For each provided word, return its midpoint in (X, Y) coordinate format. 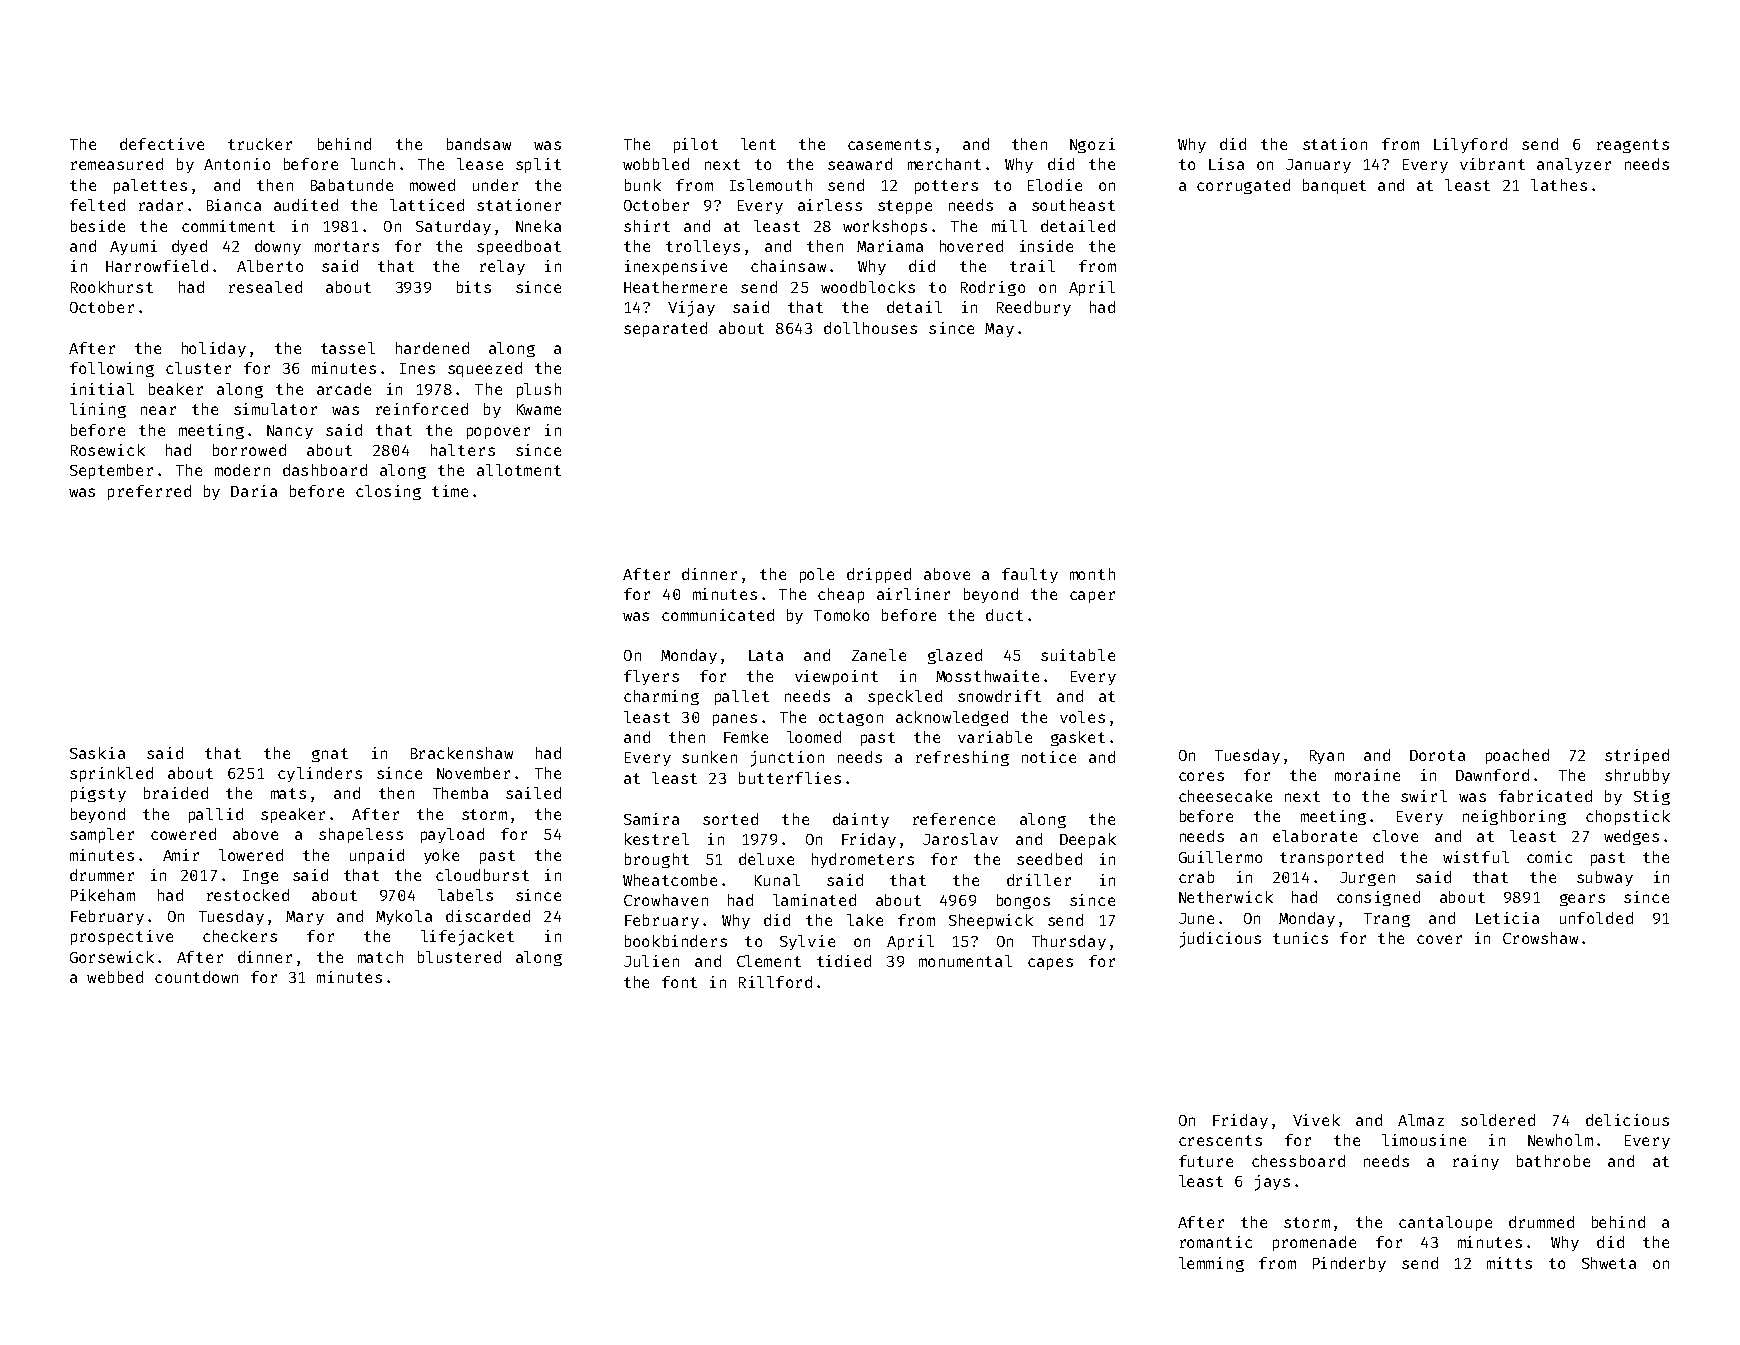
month (1092, 574)
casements (889, 144)
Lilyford (1470, 145)
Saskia (97, 753)
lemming (1211, 1264)
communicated (718, 615)
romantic (1216, 1242)
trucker (260, 144)
